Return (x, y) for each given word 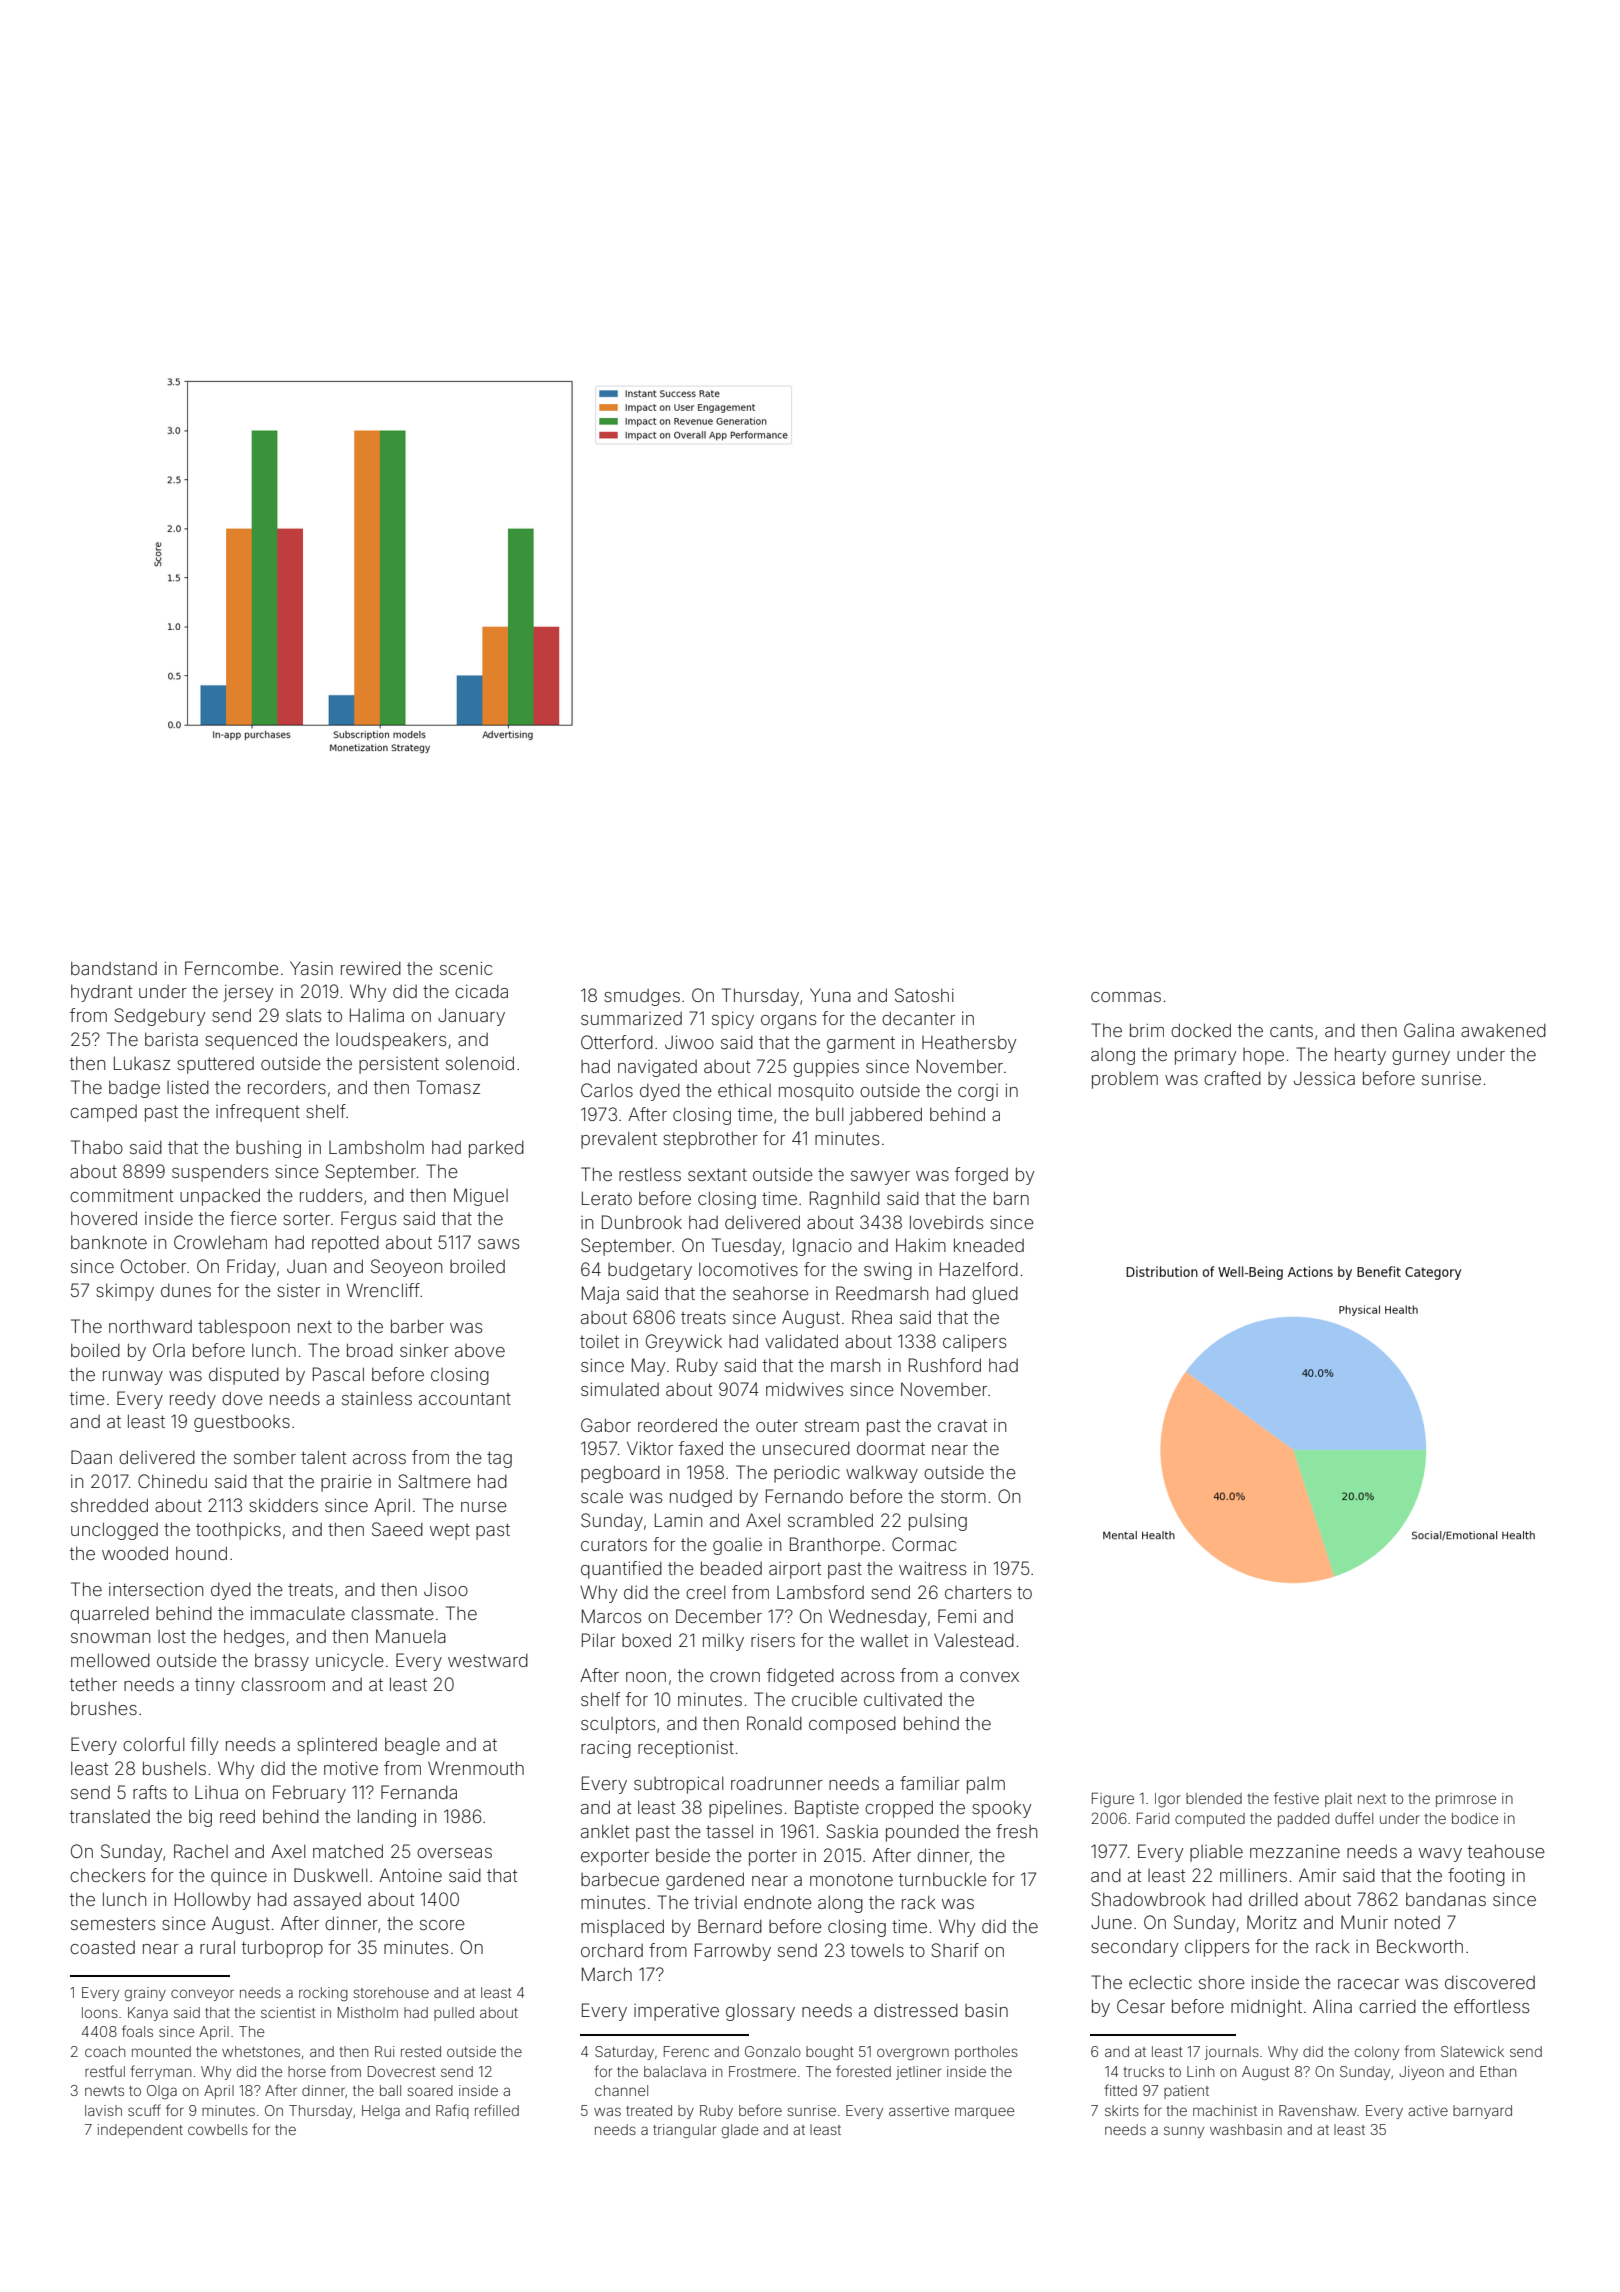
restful (105, 2071)
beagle (412, 1746)
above (480, 1350)
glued (995, 1295)
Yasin (311, 968)
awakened (1503, 1030)
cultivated (903, 1699)
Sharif (955, 1950)
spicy (733, 1020)
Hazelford (979, 1269)
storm (963, 1497)
